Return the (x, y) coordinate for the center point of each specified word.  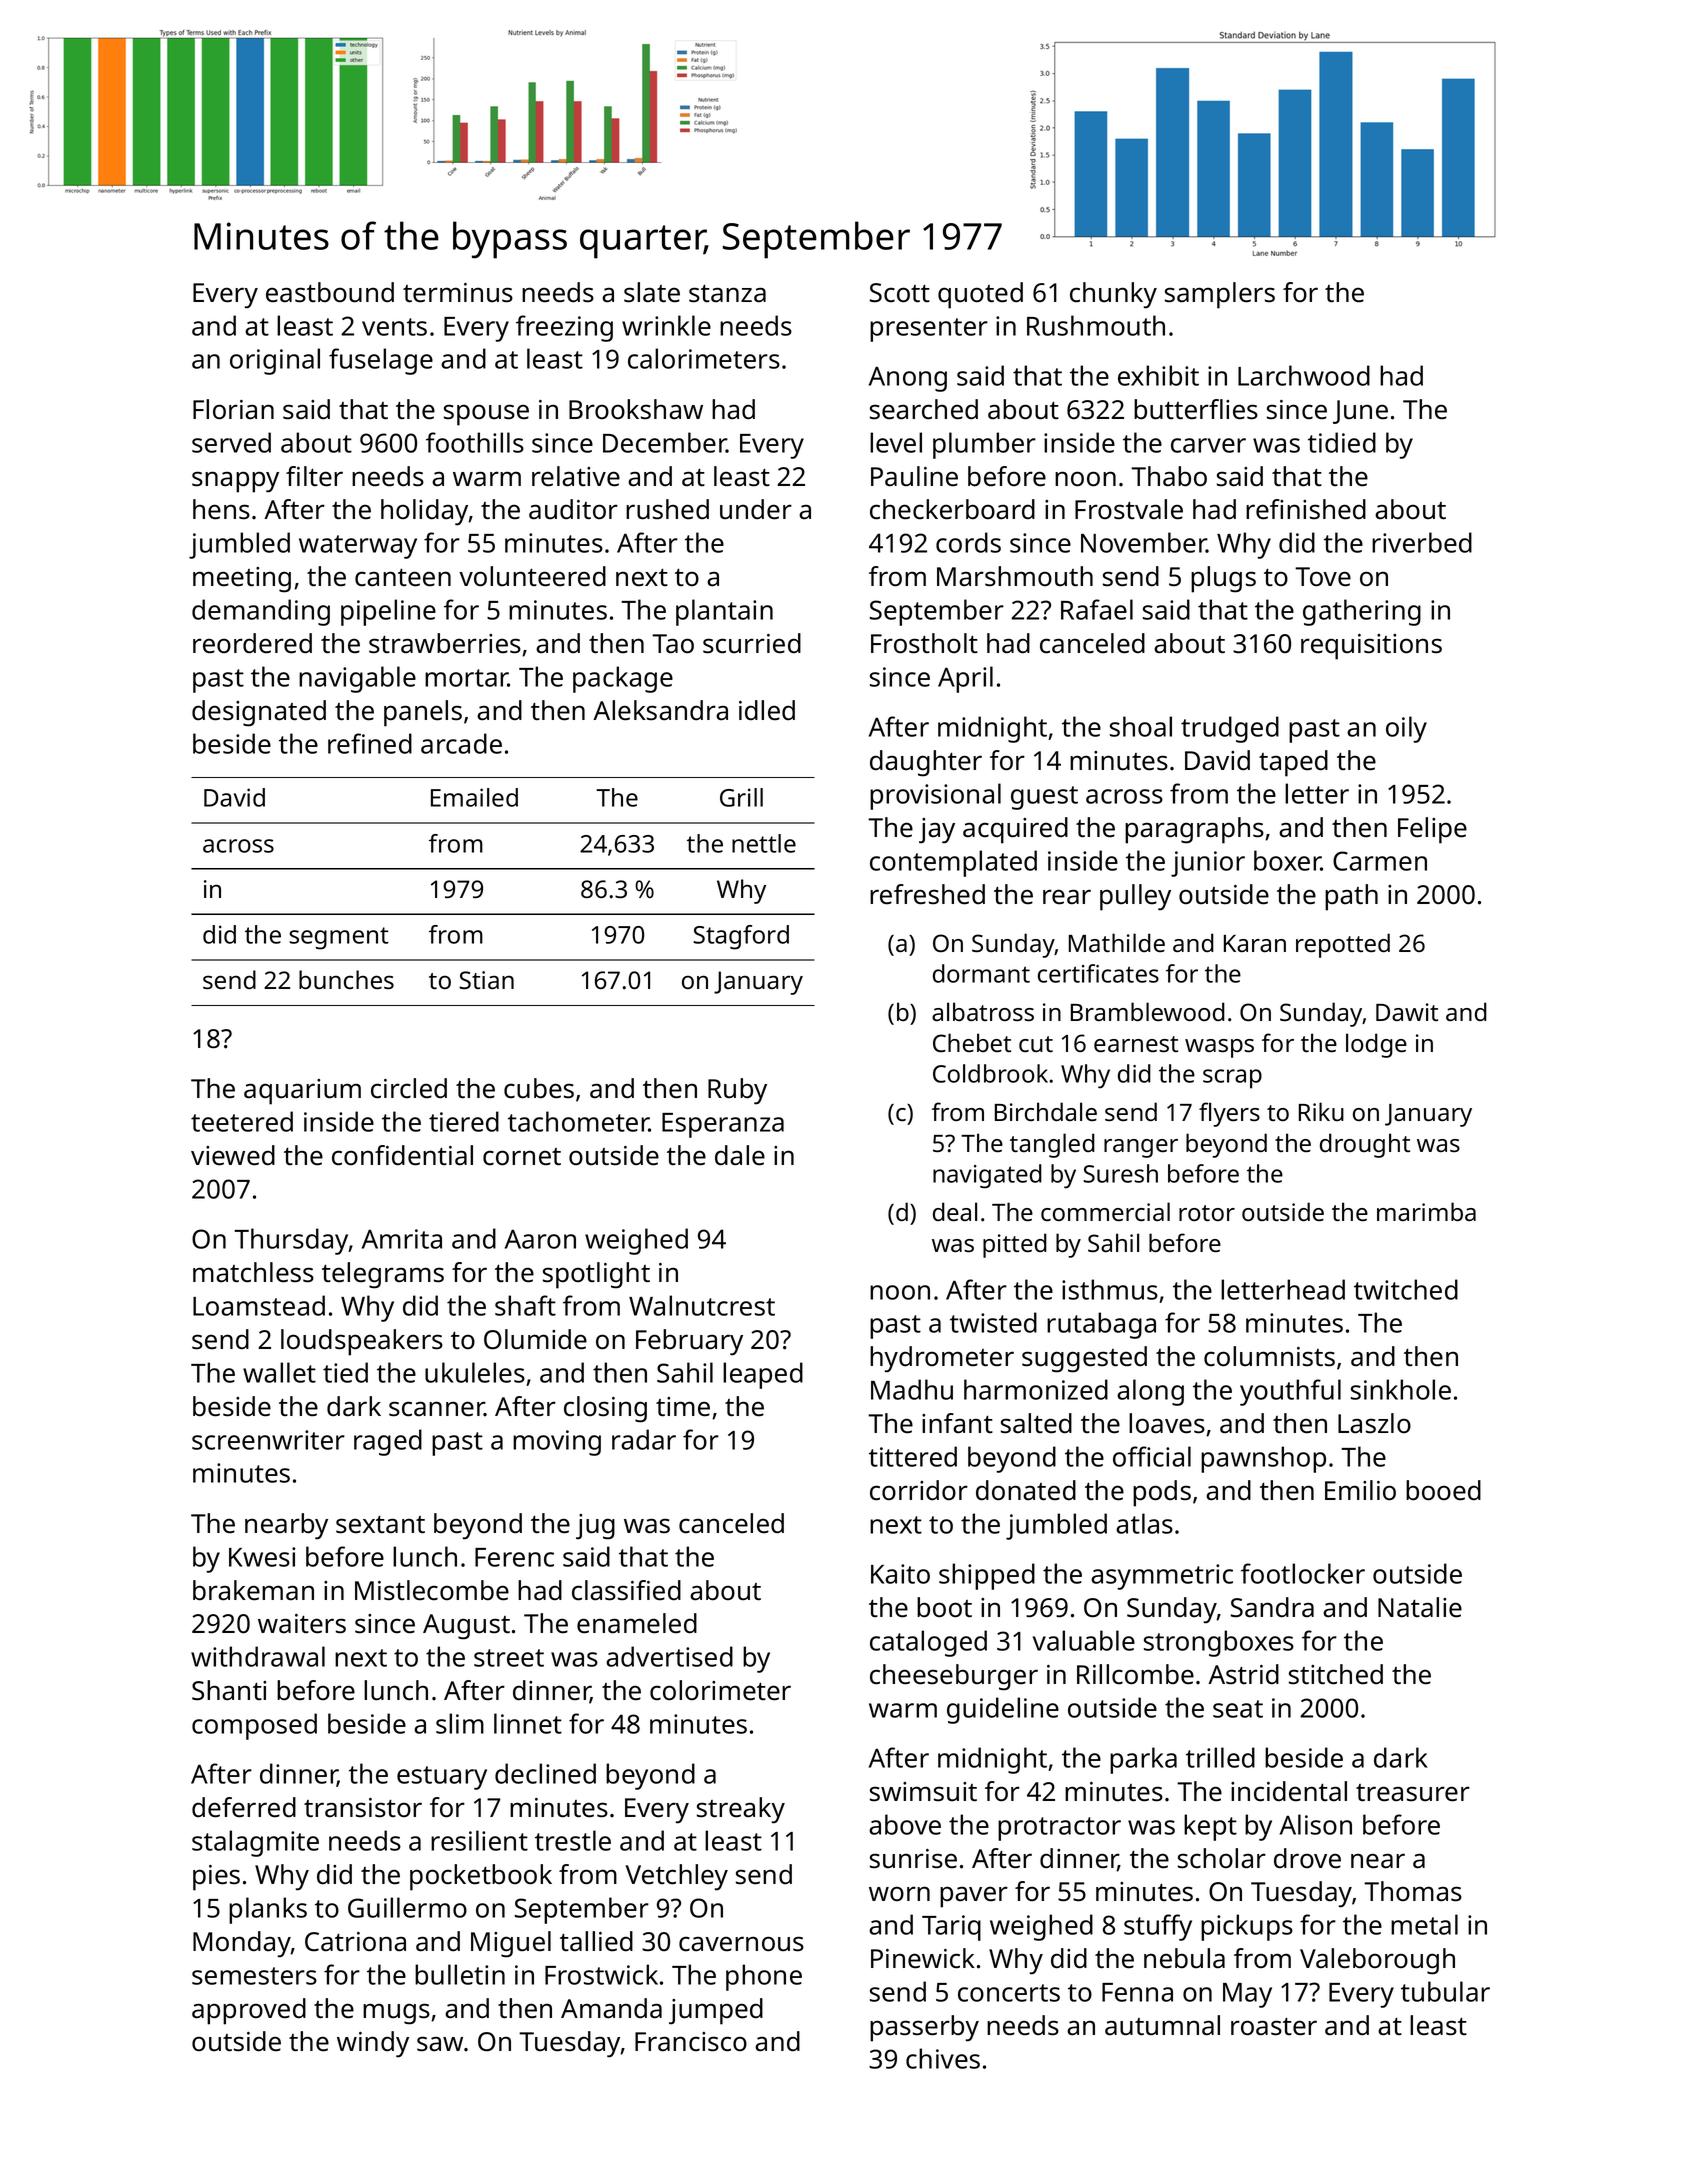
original (275, 361)
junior (1208, 864)
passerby (924, 2028)
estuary (442, 1778)
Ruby (737, 1091)
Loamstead (259, 1305)
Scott (900, 293)
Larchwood (1304, 375)
